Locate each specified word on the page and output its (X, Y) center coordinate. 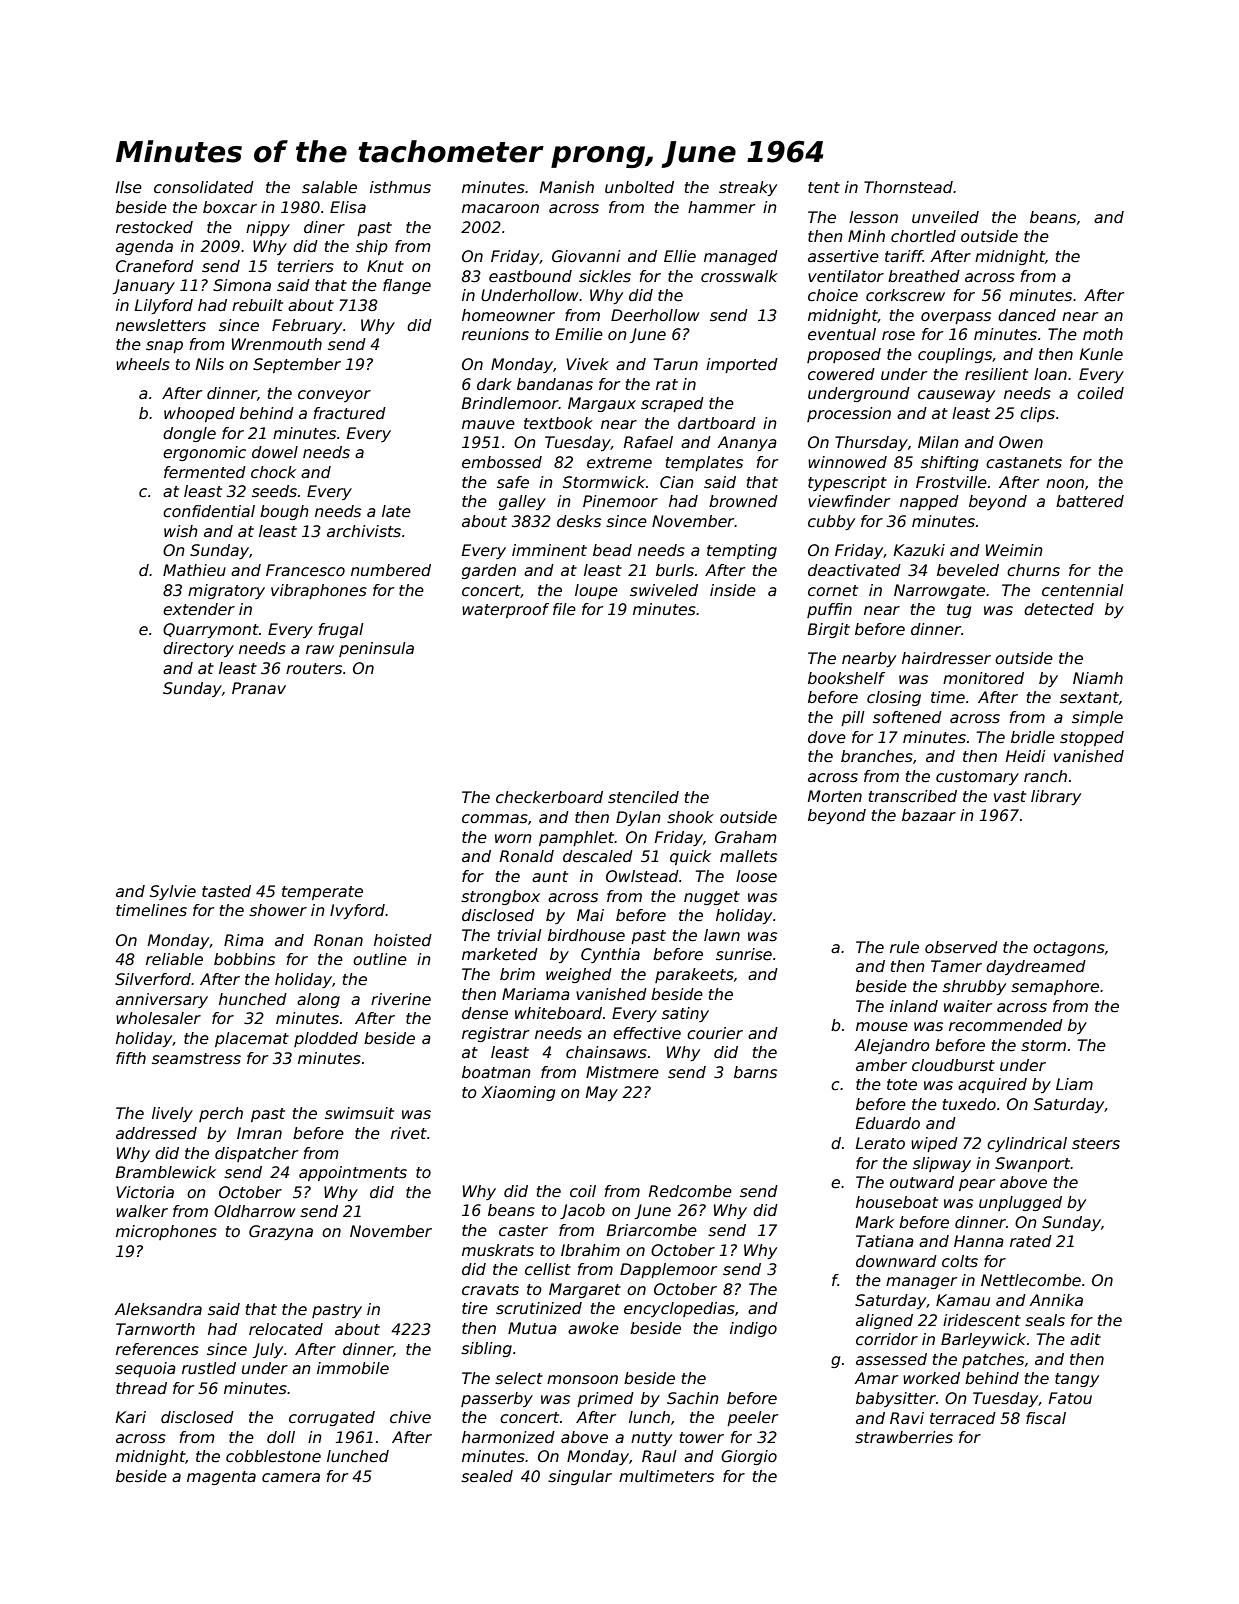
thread (141, 1388)
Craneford (155, 266)
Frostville (951, 482)
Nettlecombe (1031, 1280)
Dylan (638, 818)
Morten (835, 796)
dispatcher (256, 1154)
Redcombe (690, 1191)
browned (743, 501)
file (564, 609)
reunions (495, 334)
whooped (199, 414)
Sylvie (173, 892)
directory (198, 649)
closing (894, 698)
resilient (996, 374)
